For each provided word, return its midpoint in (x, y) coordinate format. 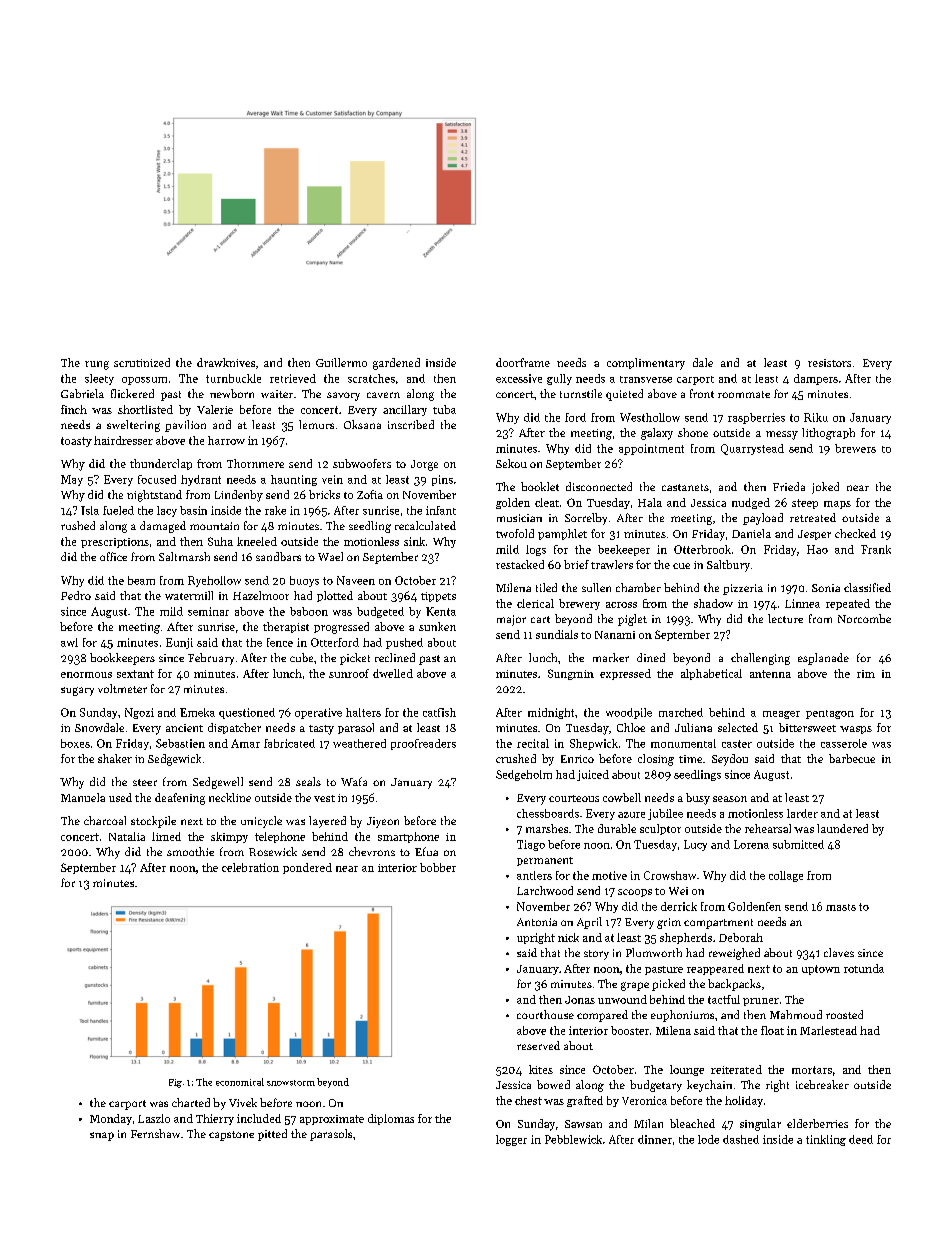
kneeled (257, 541)
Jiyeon (383, 822)
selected (738, 727)
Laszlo (154, 1118)
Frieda (789, 486)
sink (414, 541)
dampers (816, 379)
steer (145, 782)
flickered (132, 393)
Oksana (362, 424)
